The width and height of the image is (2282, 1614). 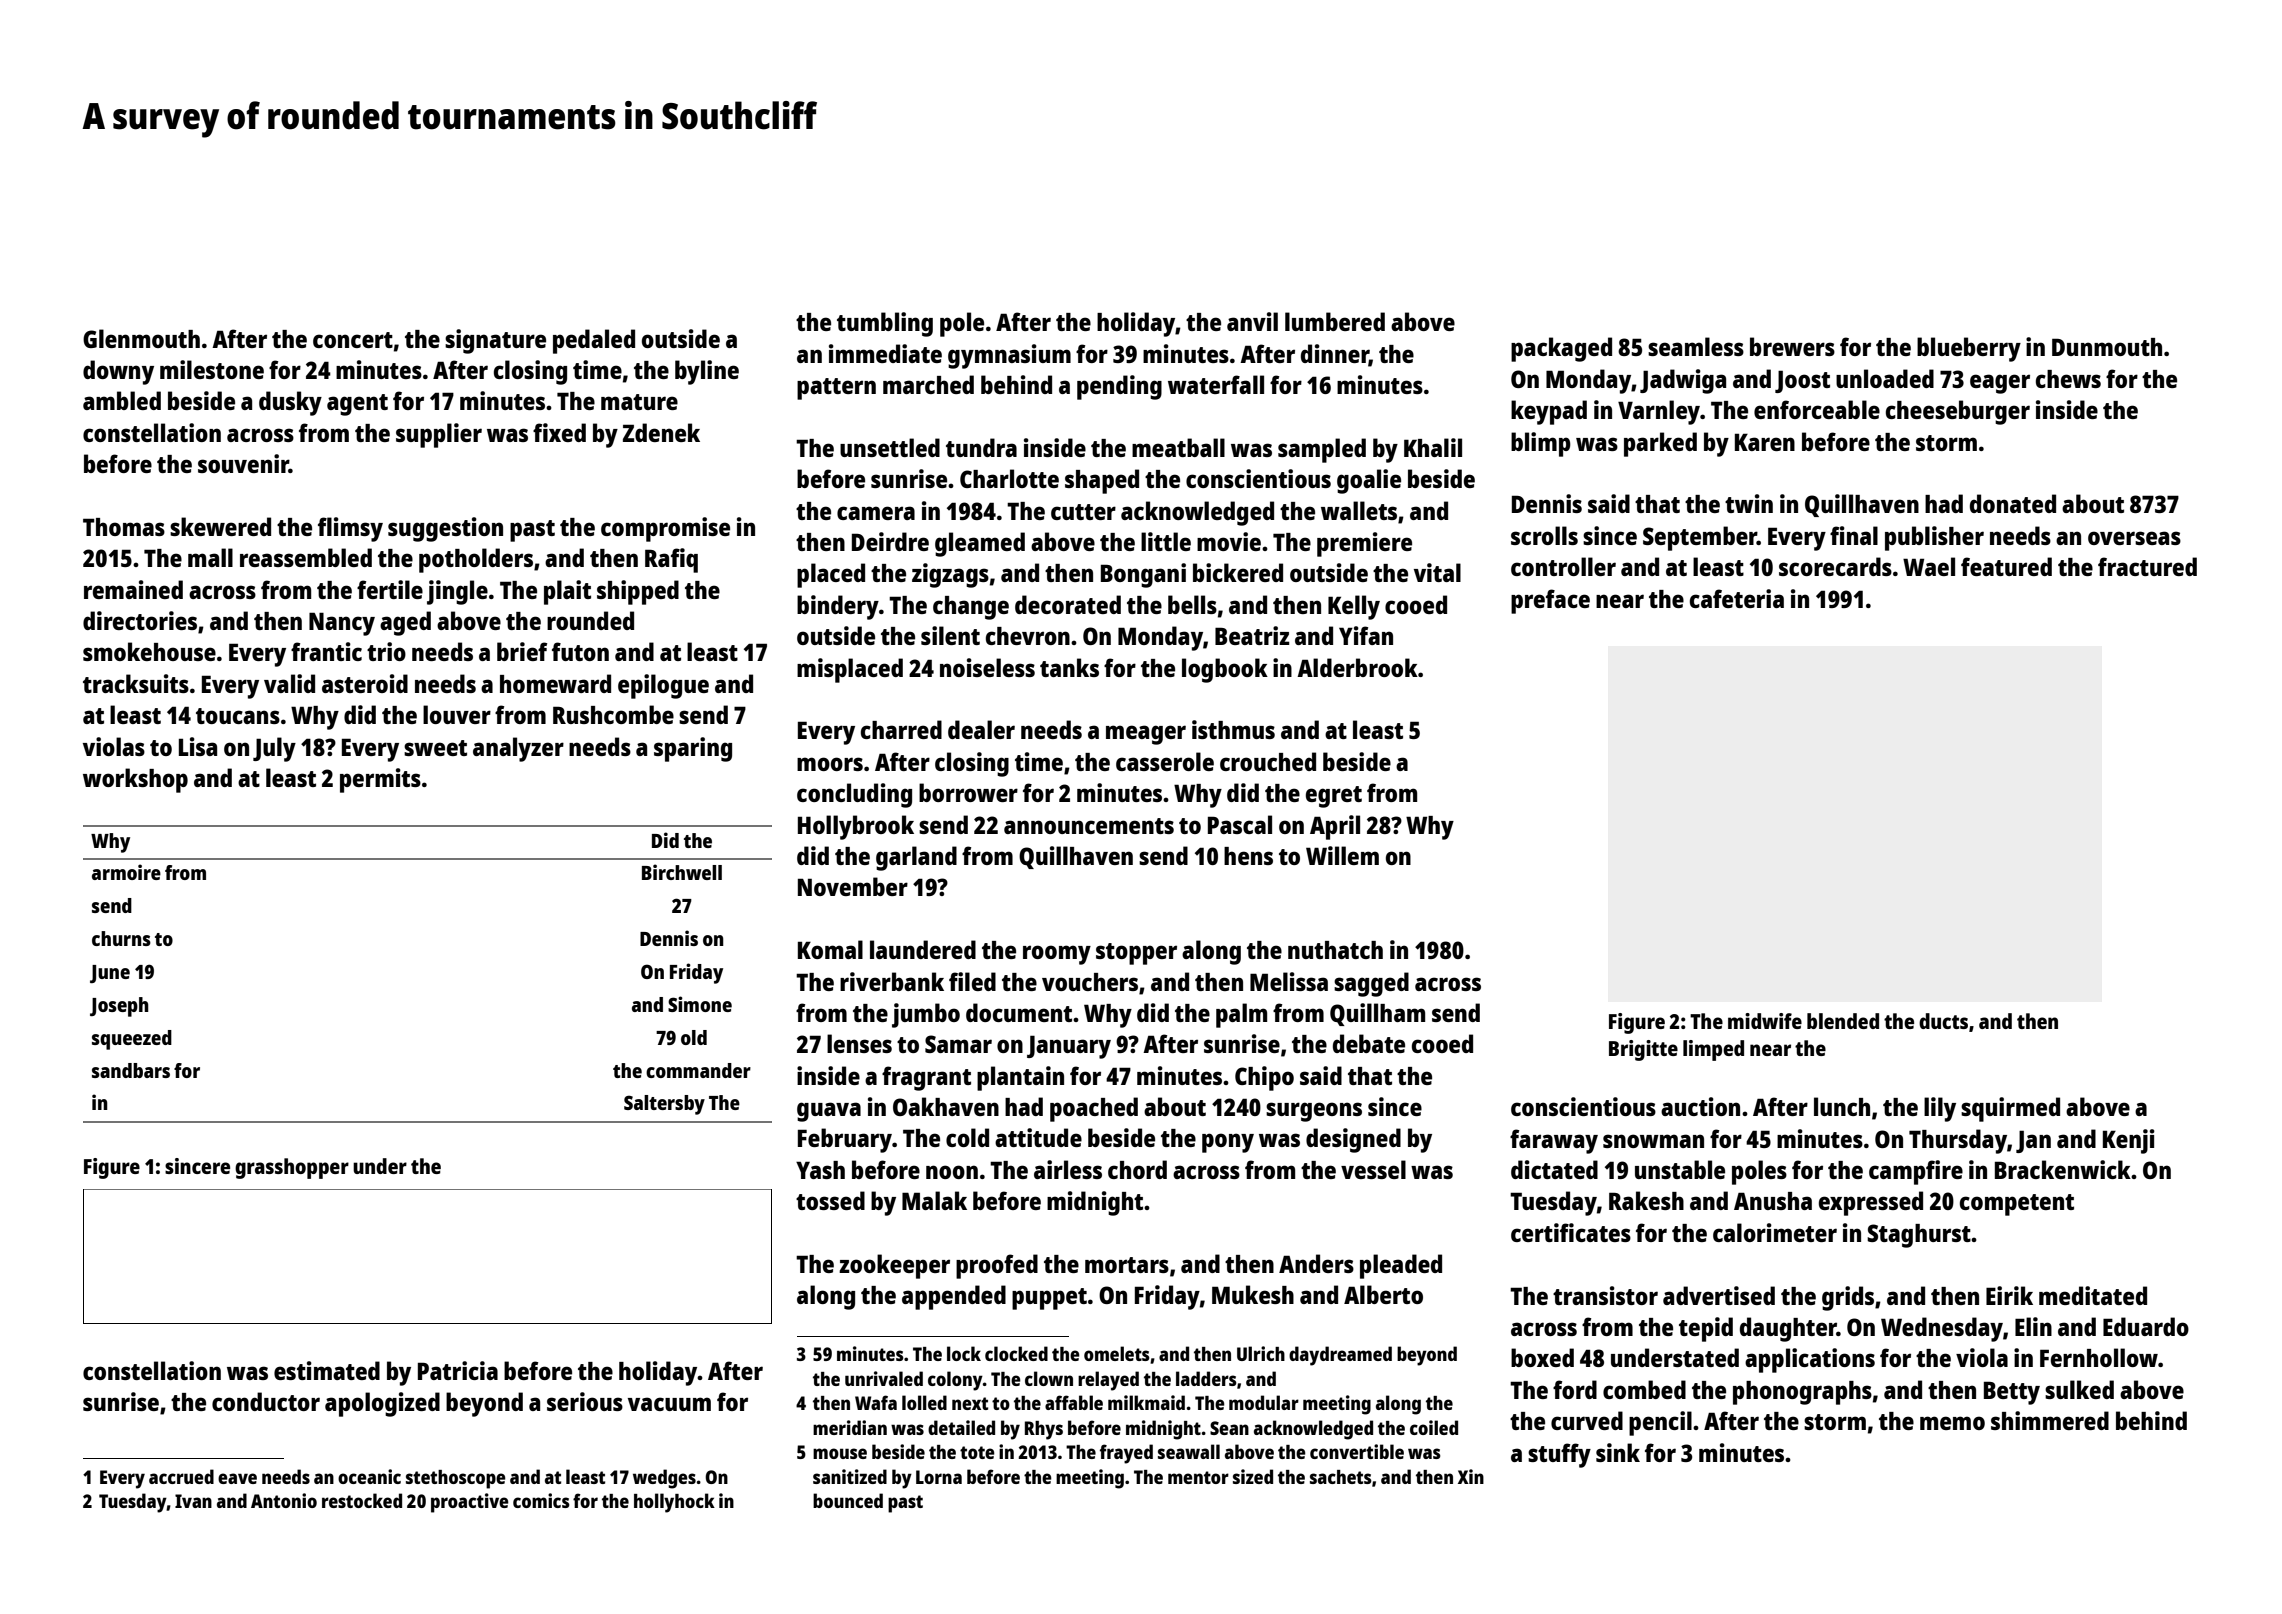 What do you see at coordinates (1943, 1021) in the image?
I see `ducts` at bounding box center [1943, 1021].
